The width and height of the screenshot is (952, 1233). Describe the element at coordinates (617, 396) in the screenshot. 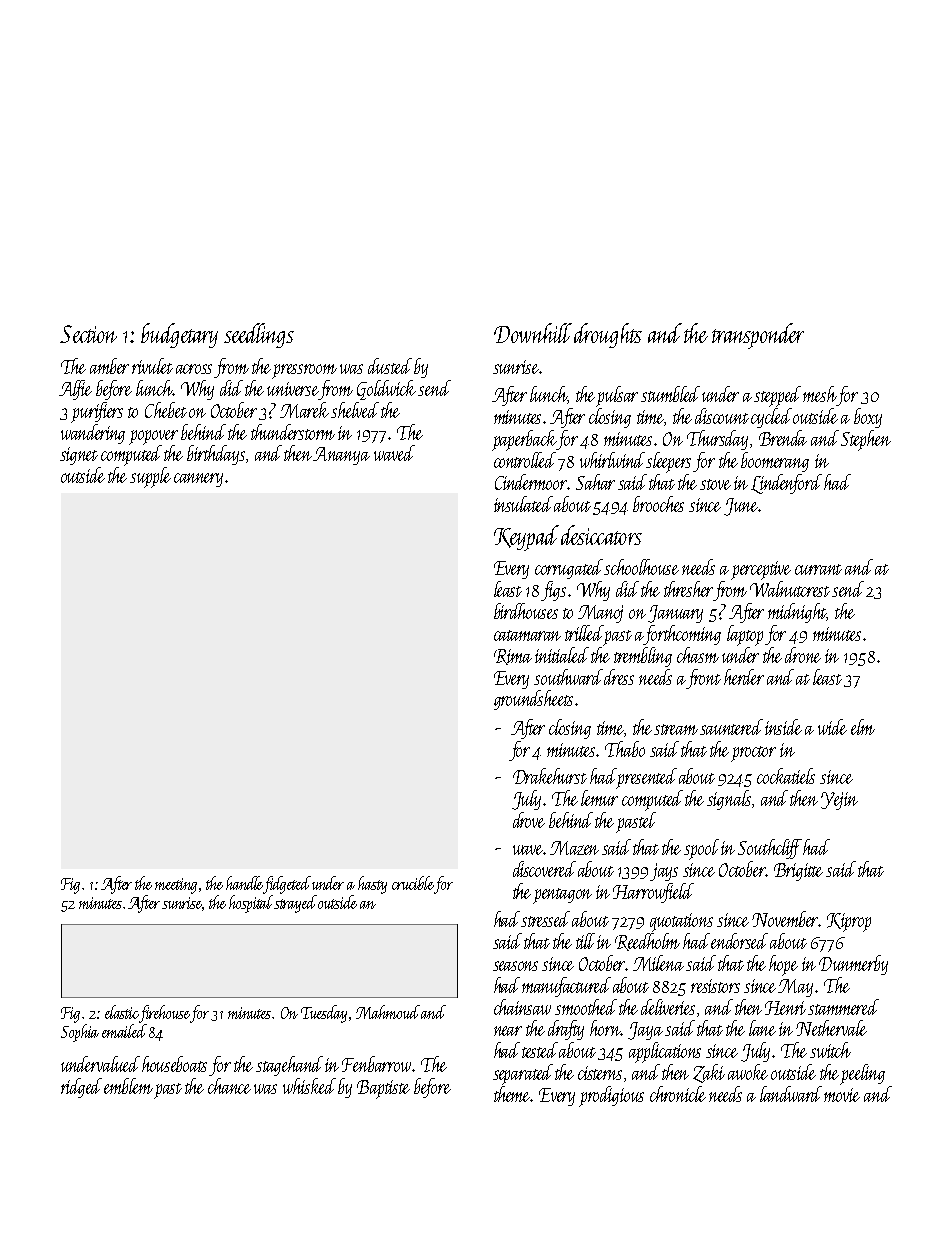

I see `pulsar` at that location.
